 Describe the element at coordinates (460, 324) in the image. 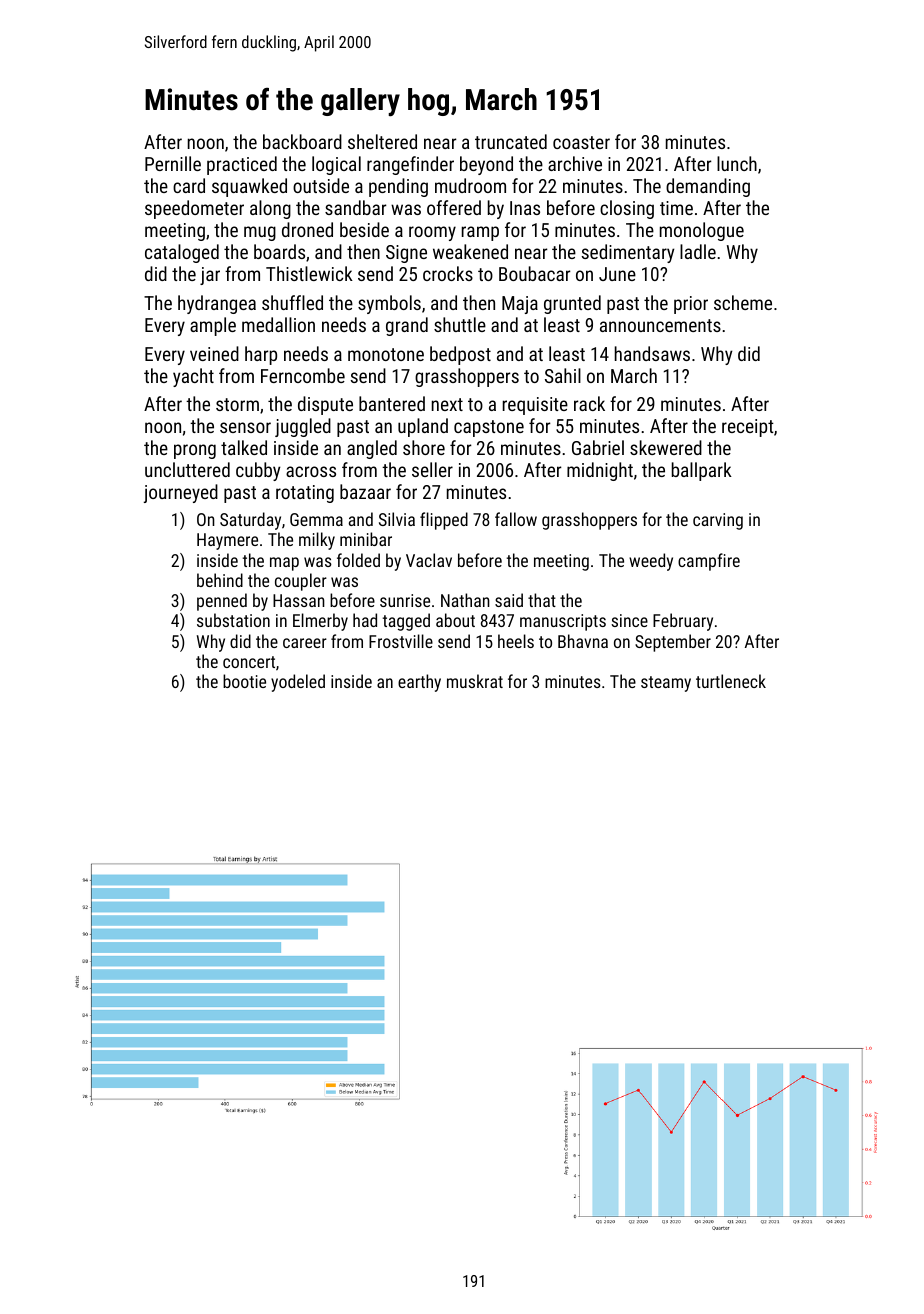

I see `shuttle` at that location.
